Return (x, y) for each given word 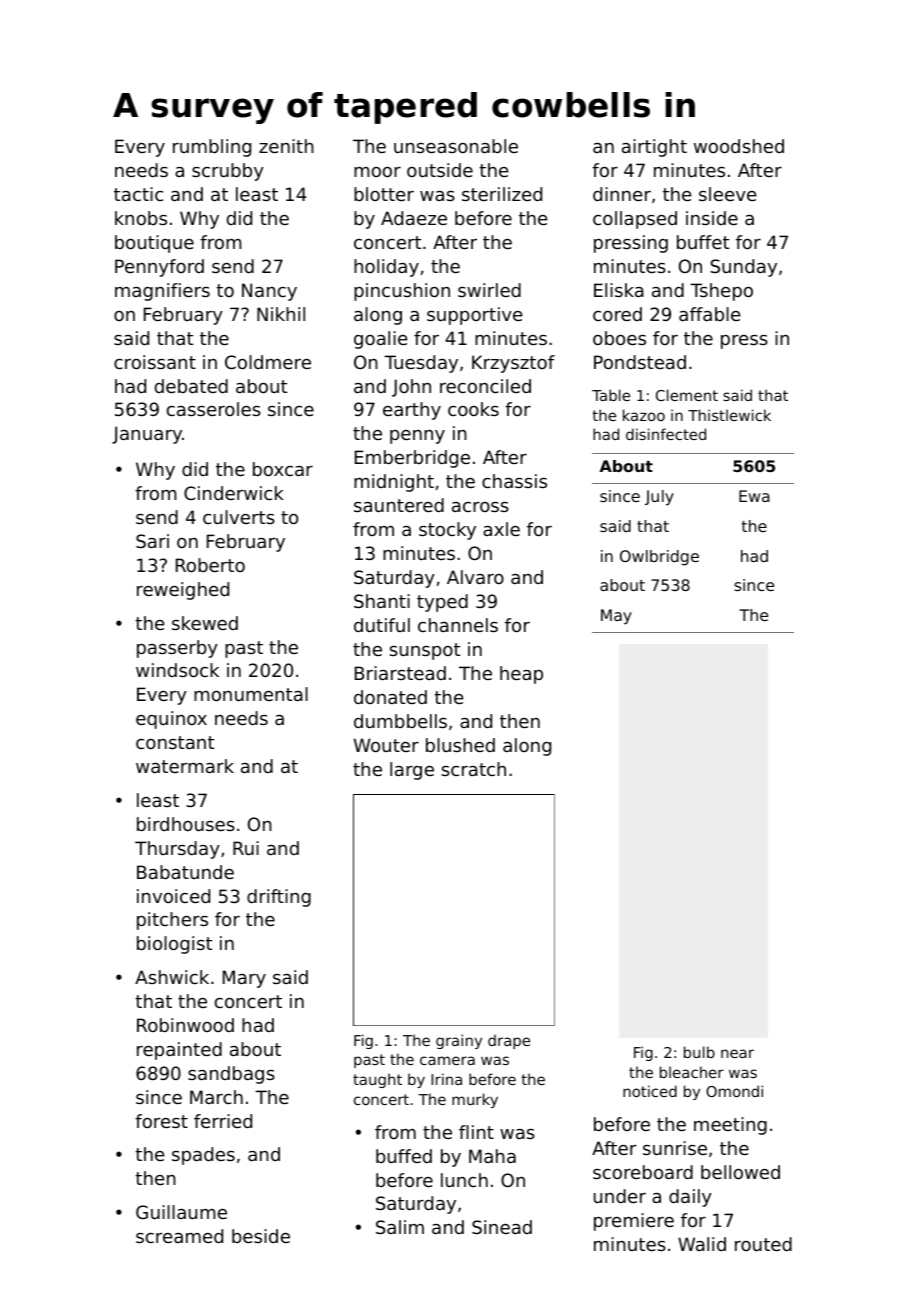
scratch (473, 769)
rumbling (212, 148)
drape (509, 1041)
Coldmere (268, 362)
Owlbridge (659, 558)
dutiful (382, 625)
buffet (703, 242)
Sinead (502, 1227)
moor (377, 172)
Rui (246, 848)
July (659, 498)
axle (501, 529)
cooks (473, 409)
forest (161, 1121)
